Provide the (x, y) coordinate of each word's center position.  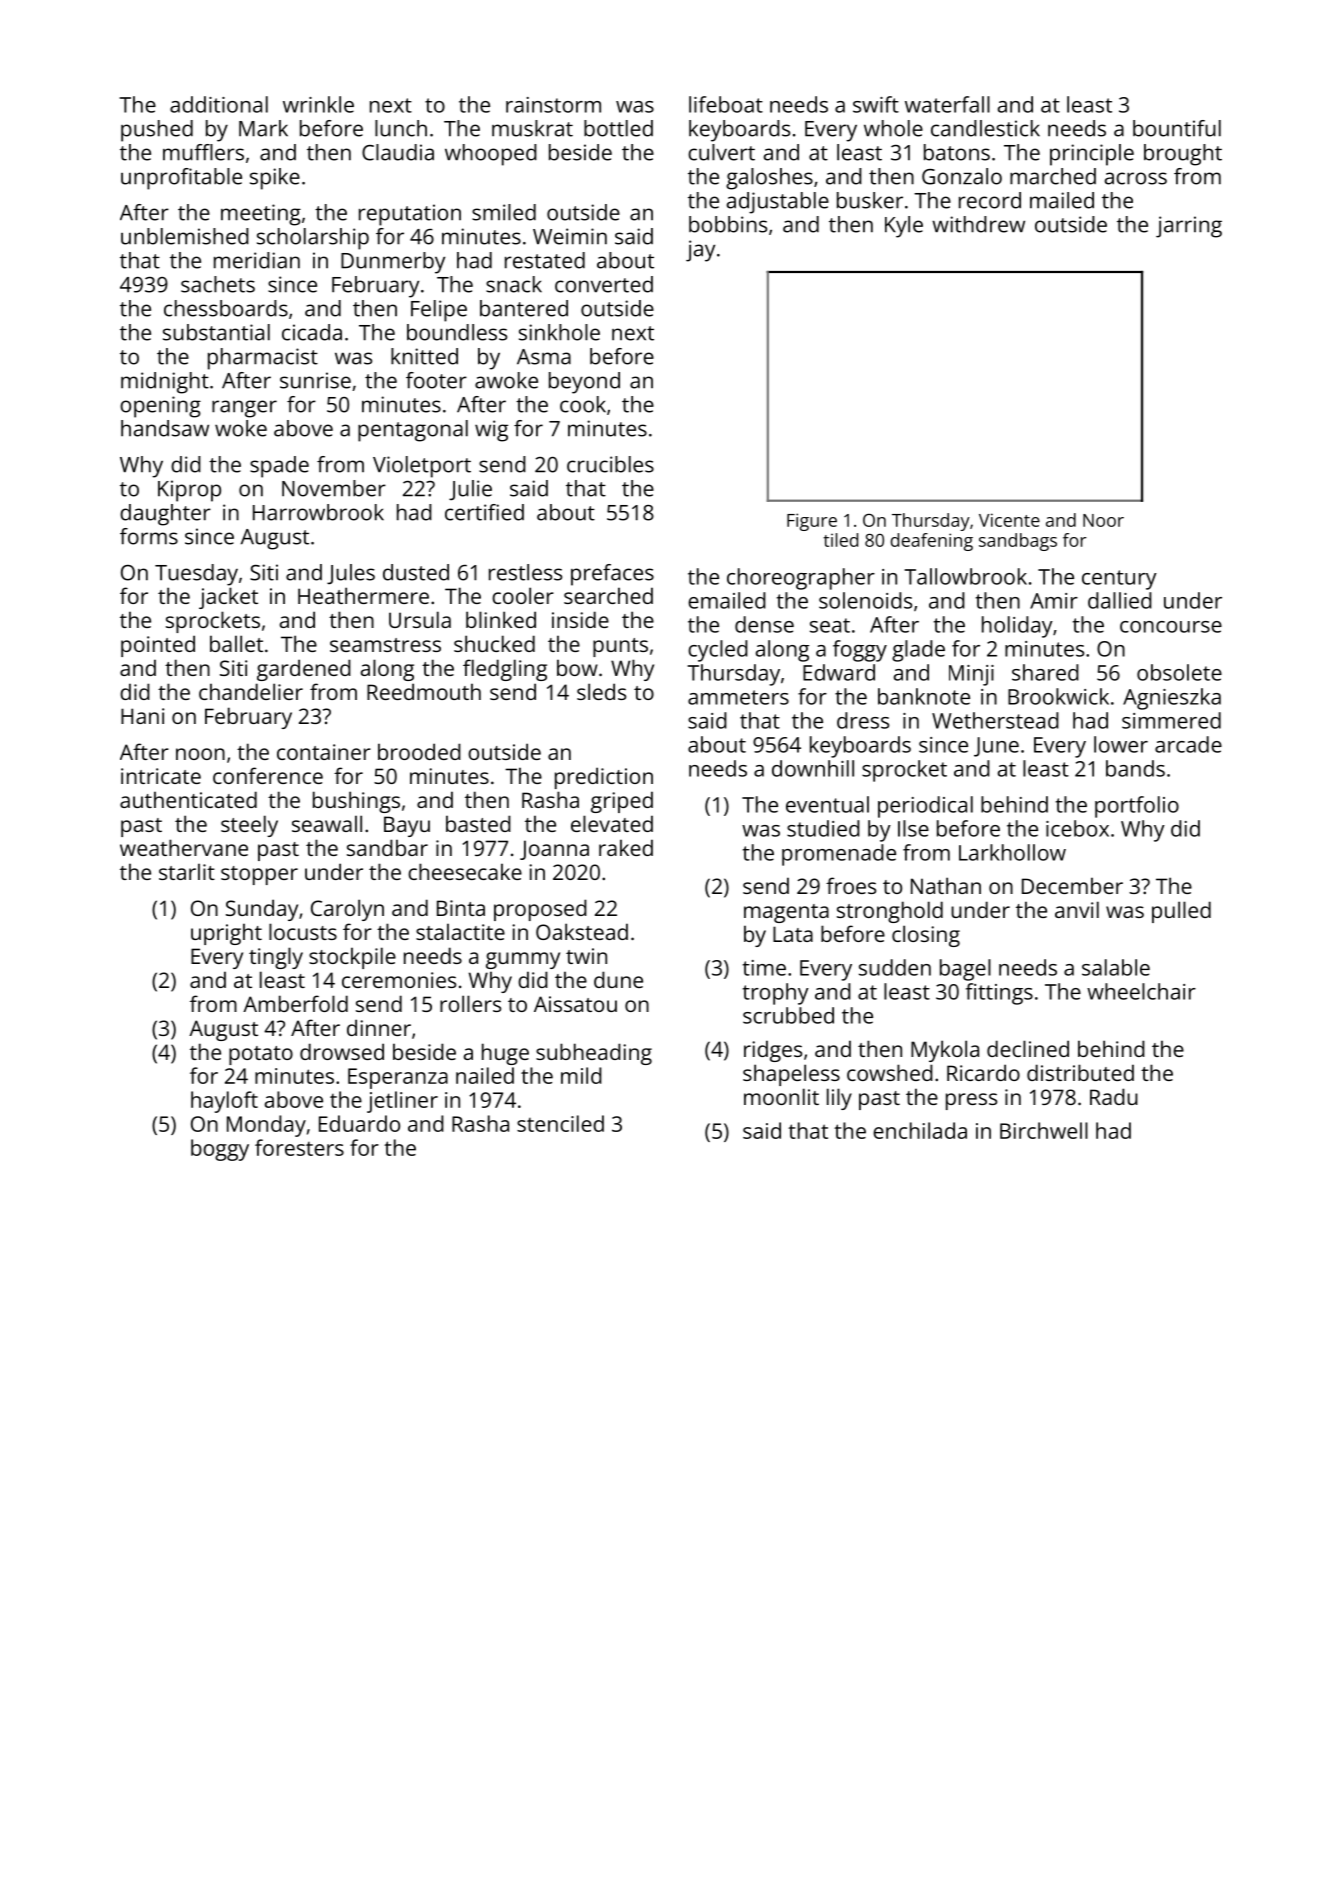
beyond (584, 383)
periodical (925, 807)
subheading (594, 1054)
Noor (1103, 520)
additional (219, 104)
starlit (187, 871)
